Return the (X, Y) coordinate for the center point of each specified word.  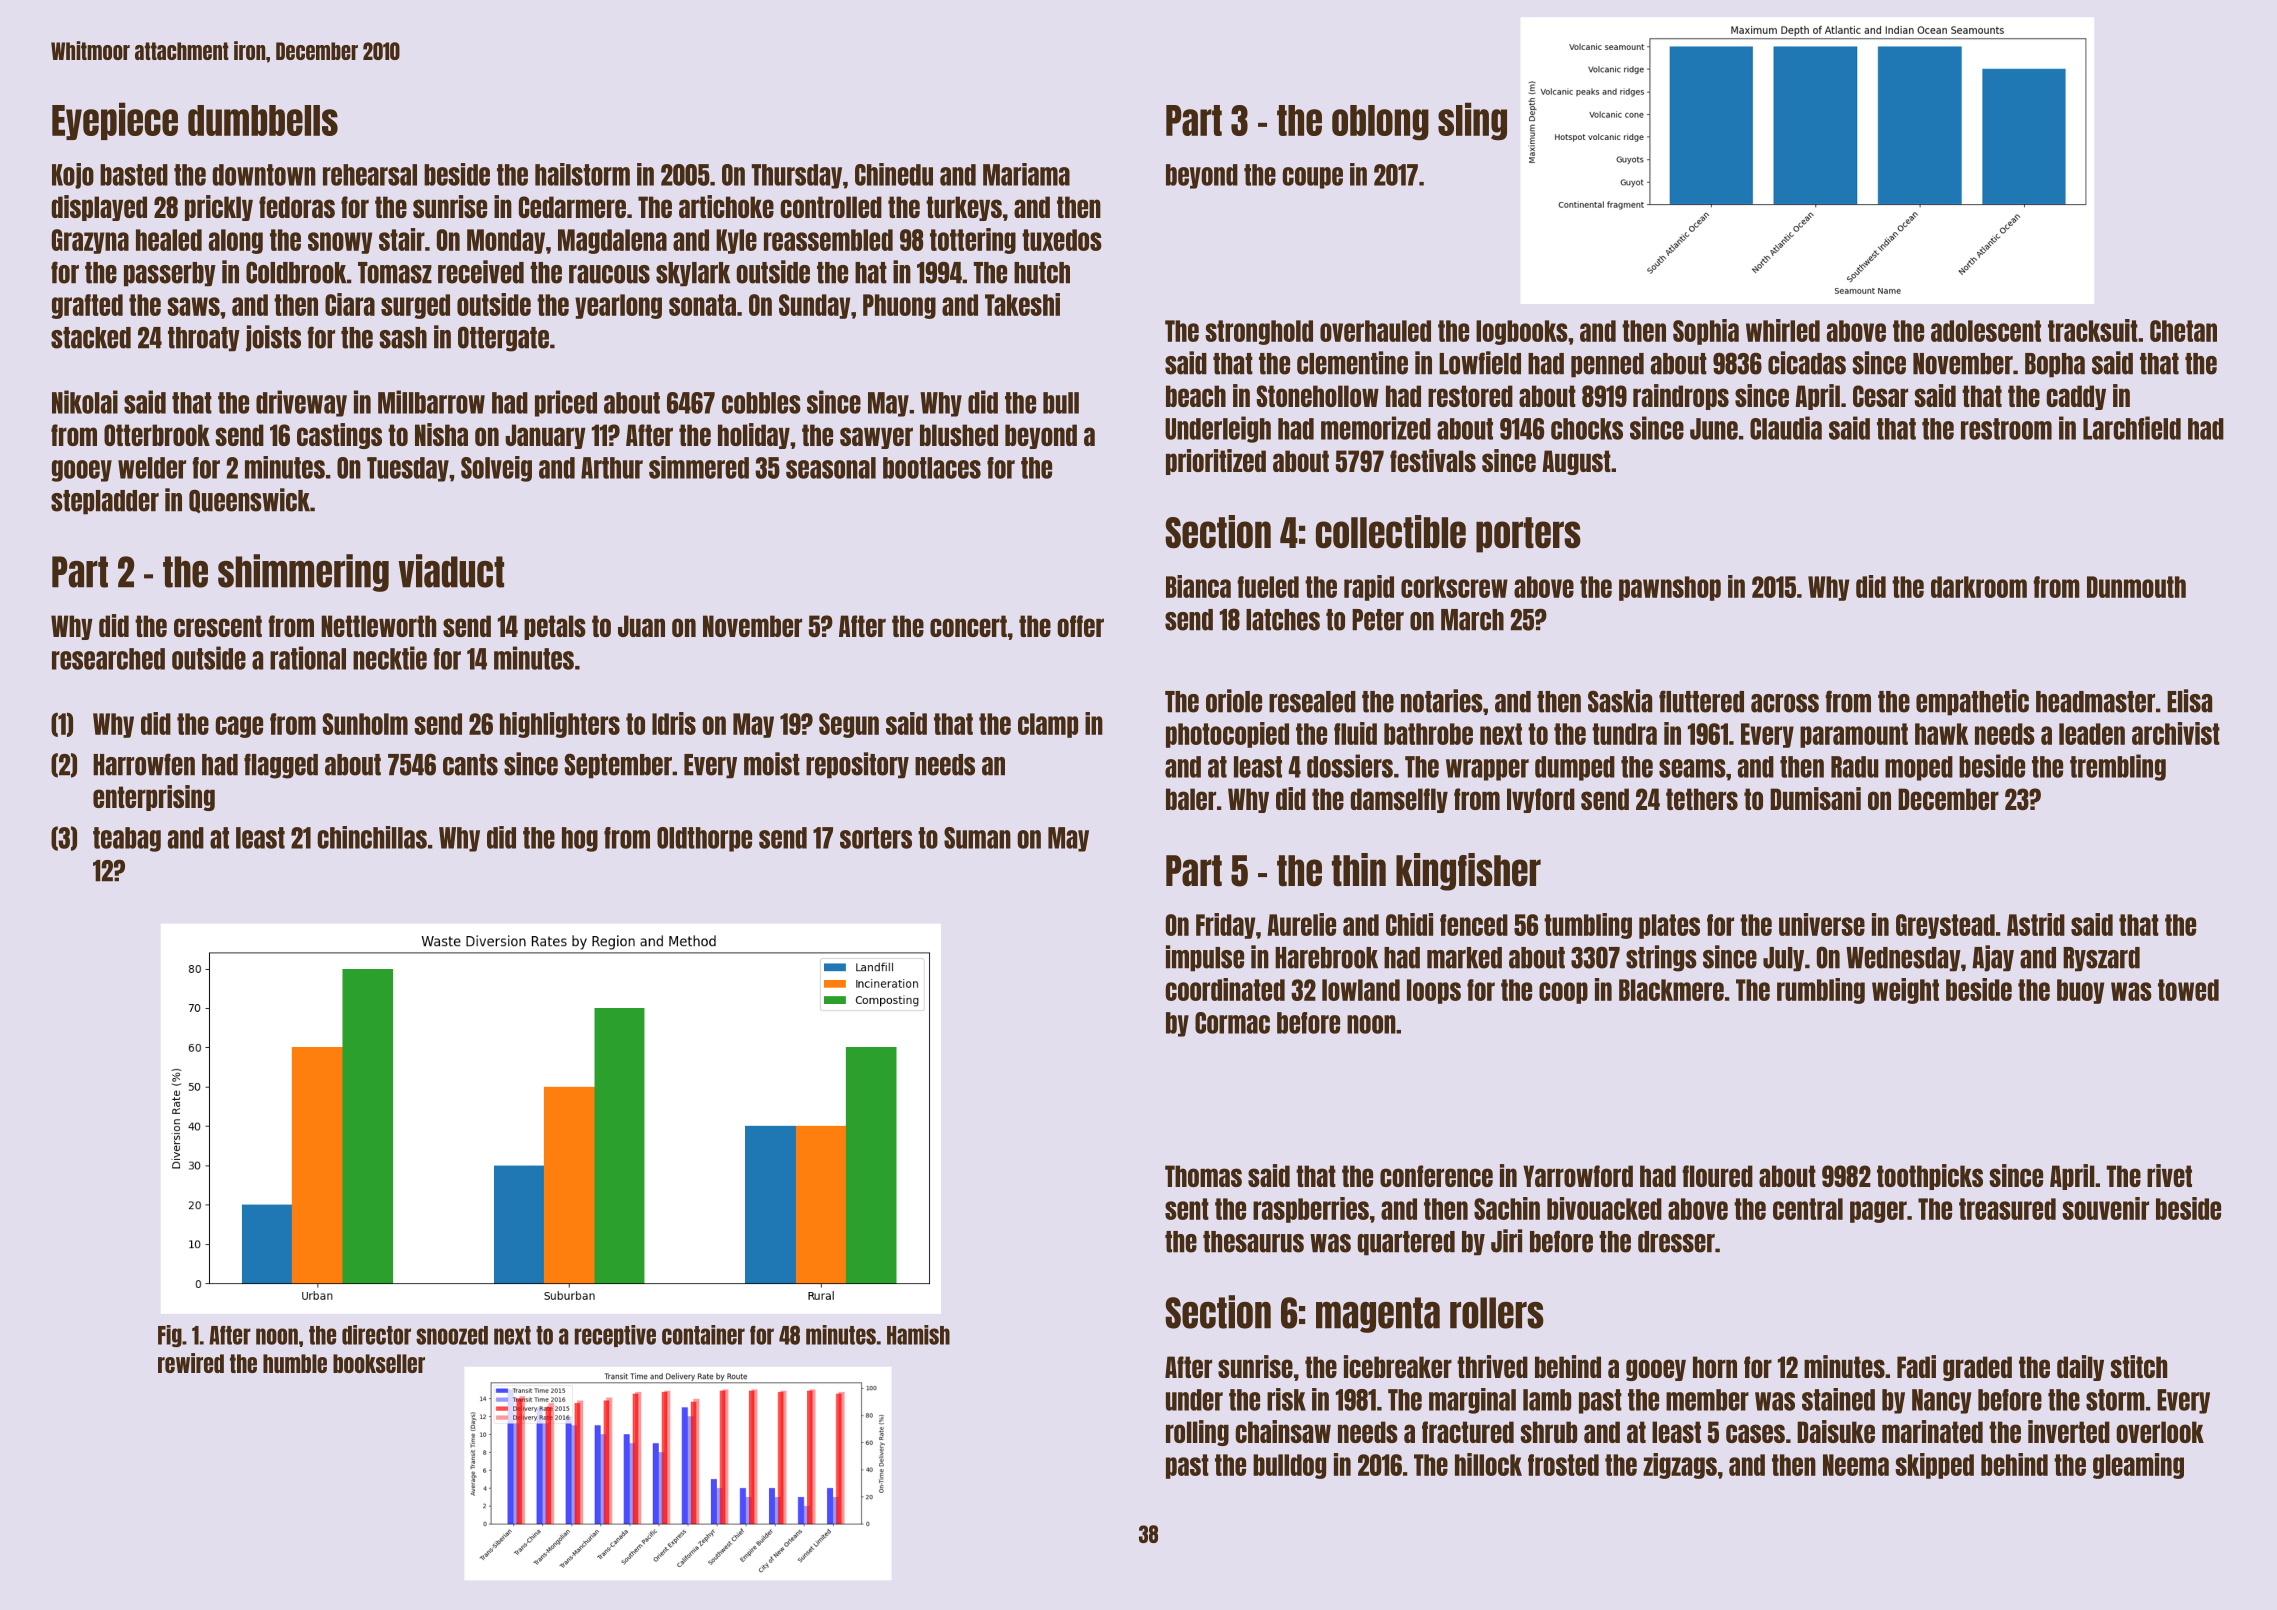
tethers (1702, 799)
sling (1472, 121)
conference (1436, 1176)
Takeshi (1022, 304)
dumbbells (263, 120)
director (376, 1335)
